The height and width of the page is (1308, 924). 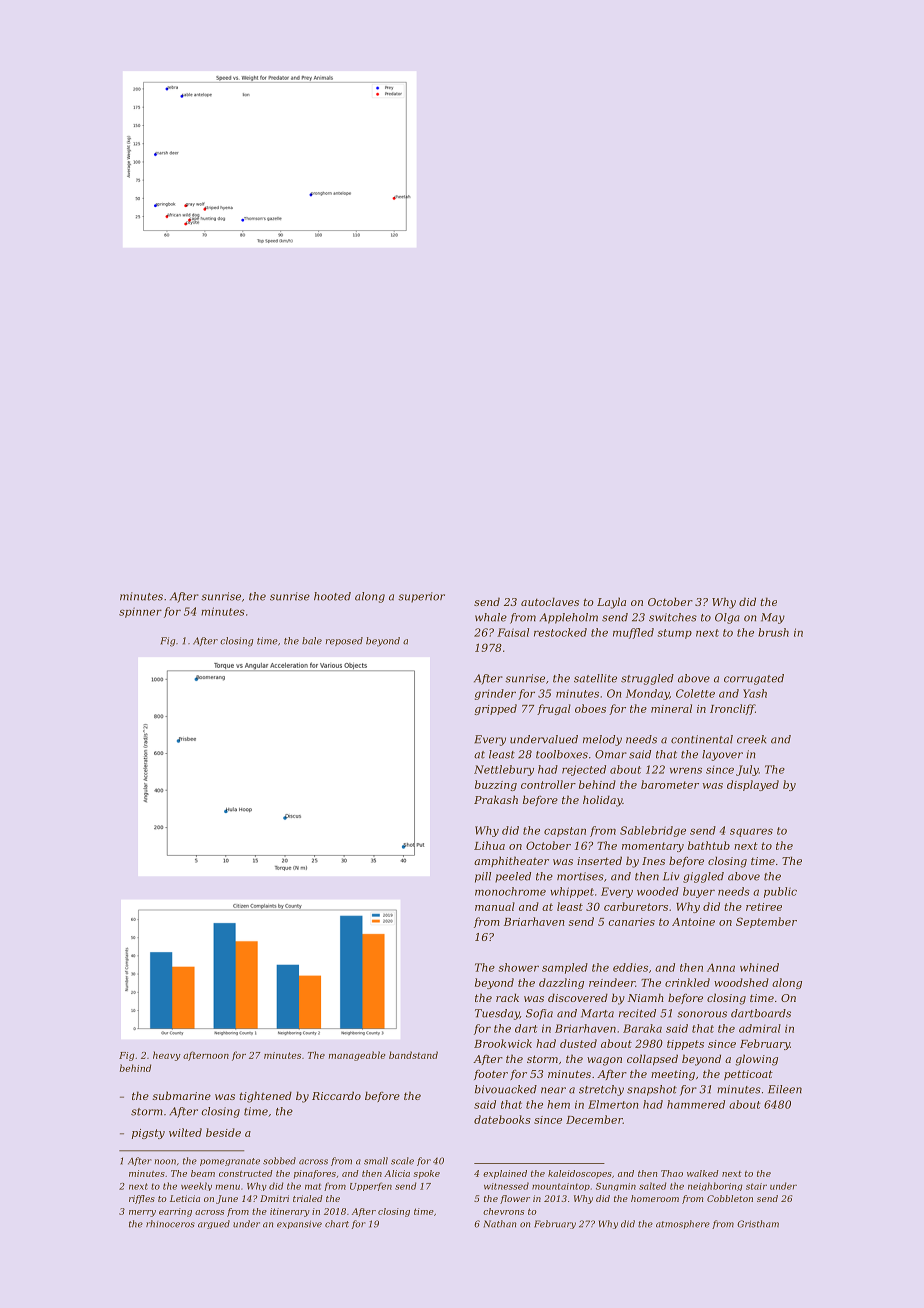 What do you see at coordinates (759, 967) in the page?
I see `whined` at bounding box center [759, 967].
